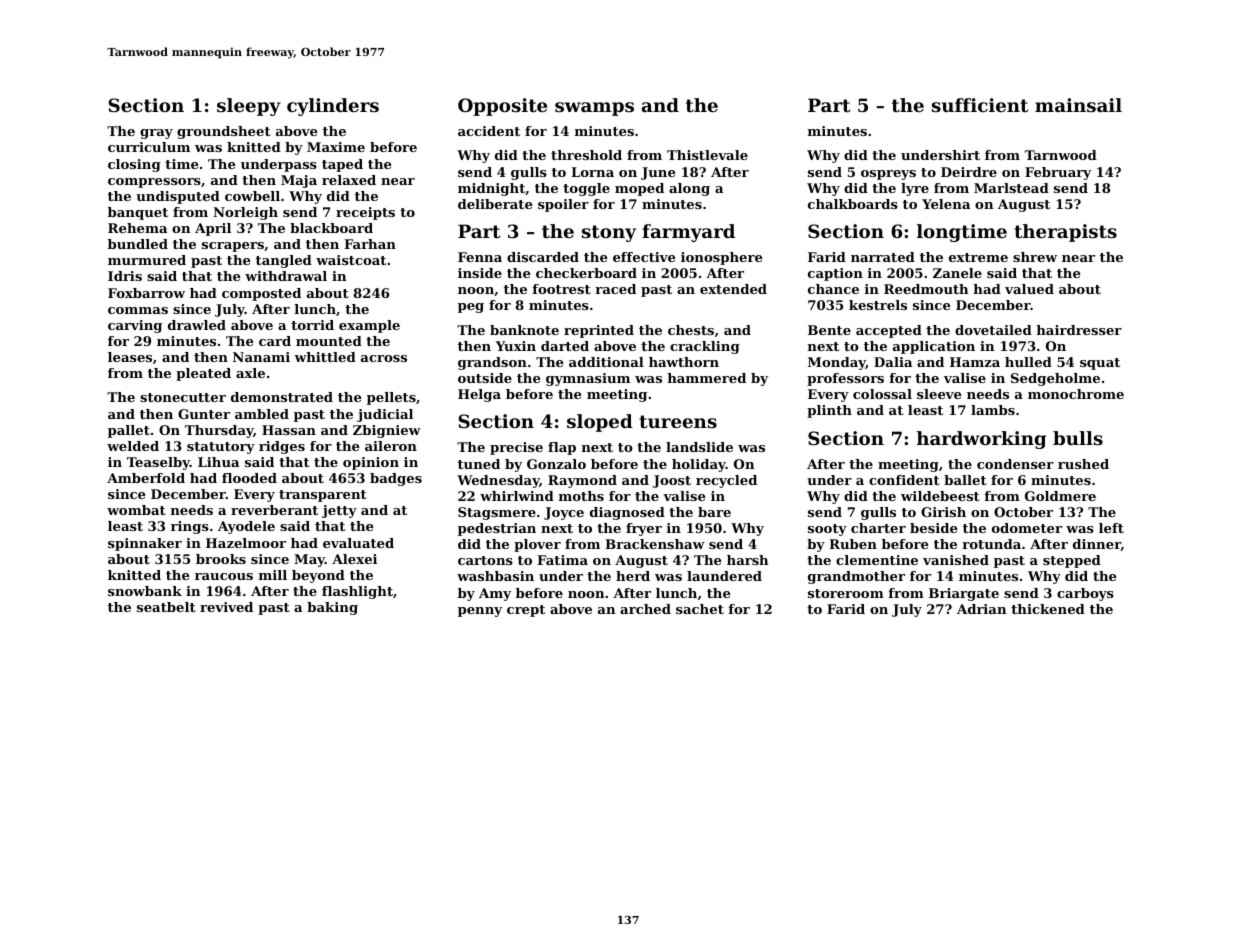 This page has width=1233, height=952. I want to click on banknote, so click(524, 330).
